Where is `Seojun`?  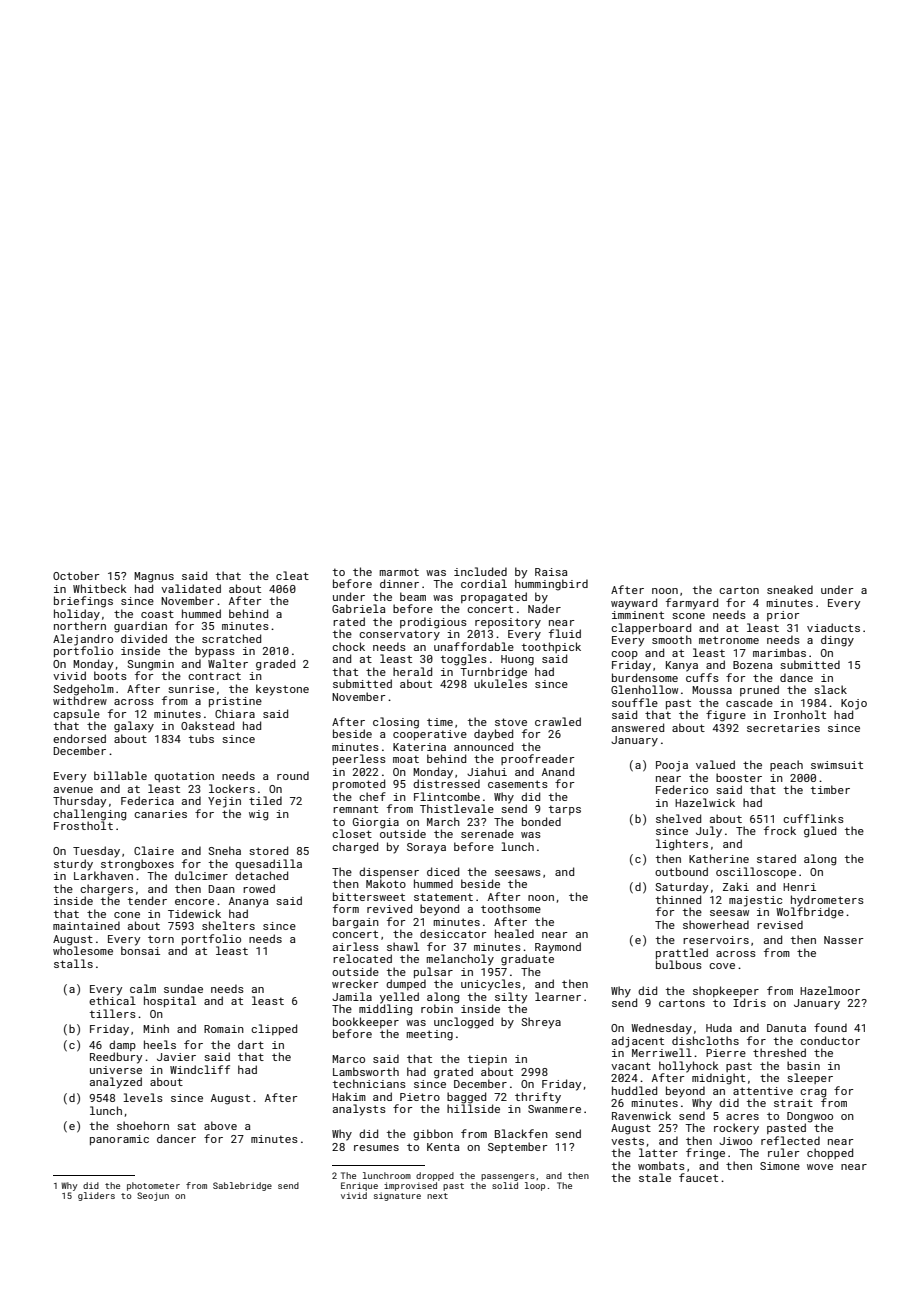 Seojun is located at coordinates (153, 1196).
